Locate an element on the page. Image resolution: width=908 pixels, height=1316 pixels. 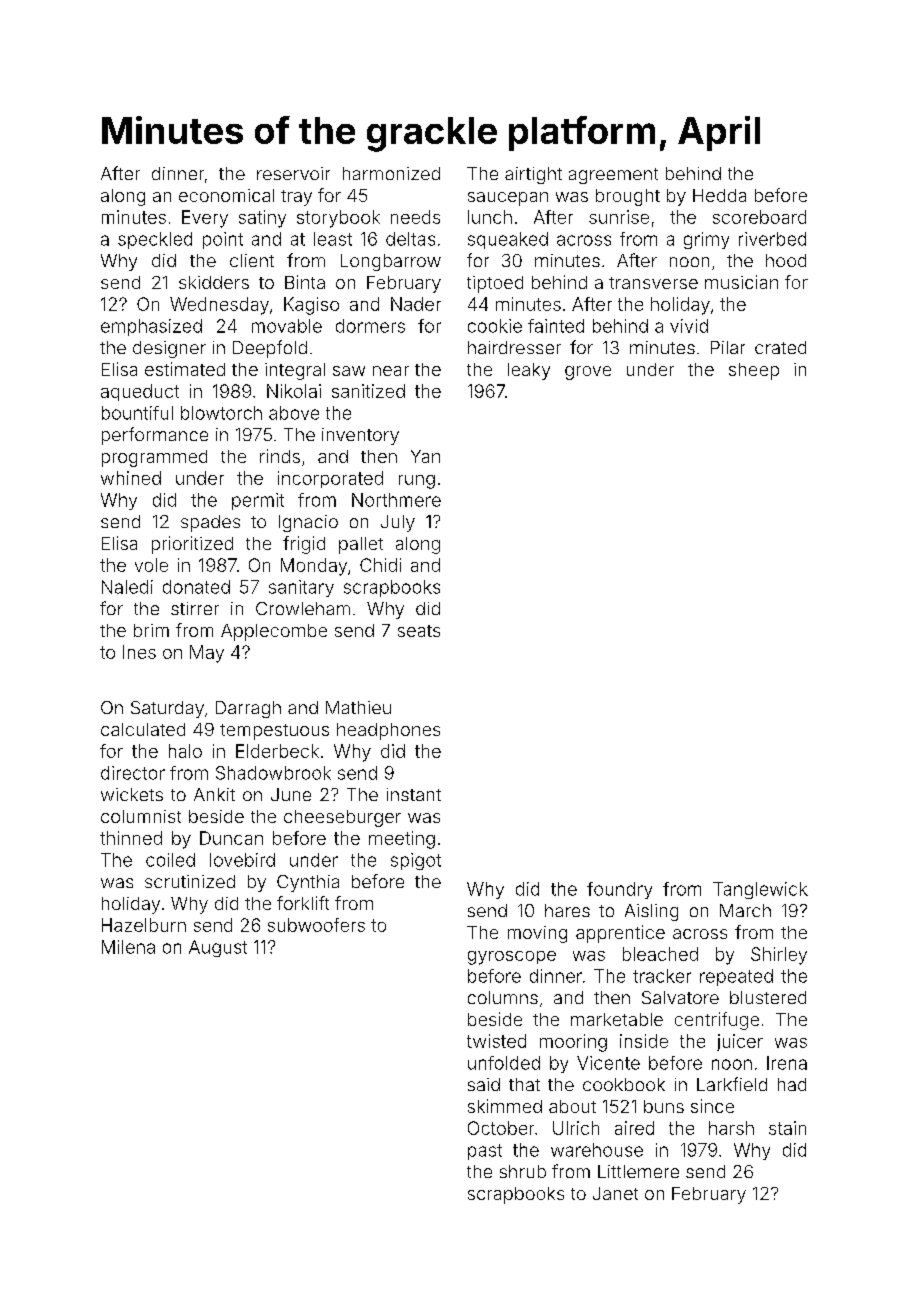
shrub is located at coordinates (523, 1171).
